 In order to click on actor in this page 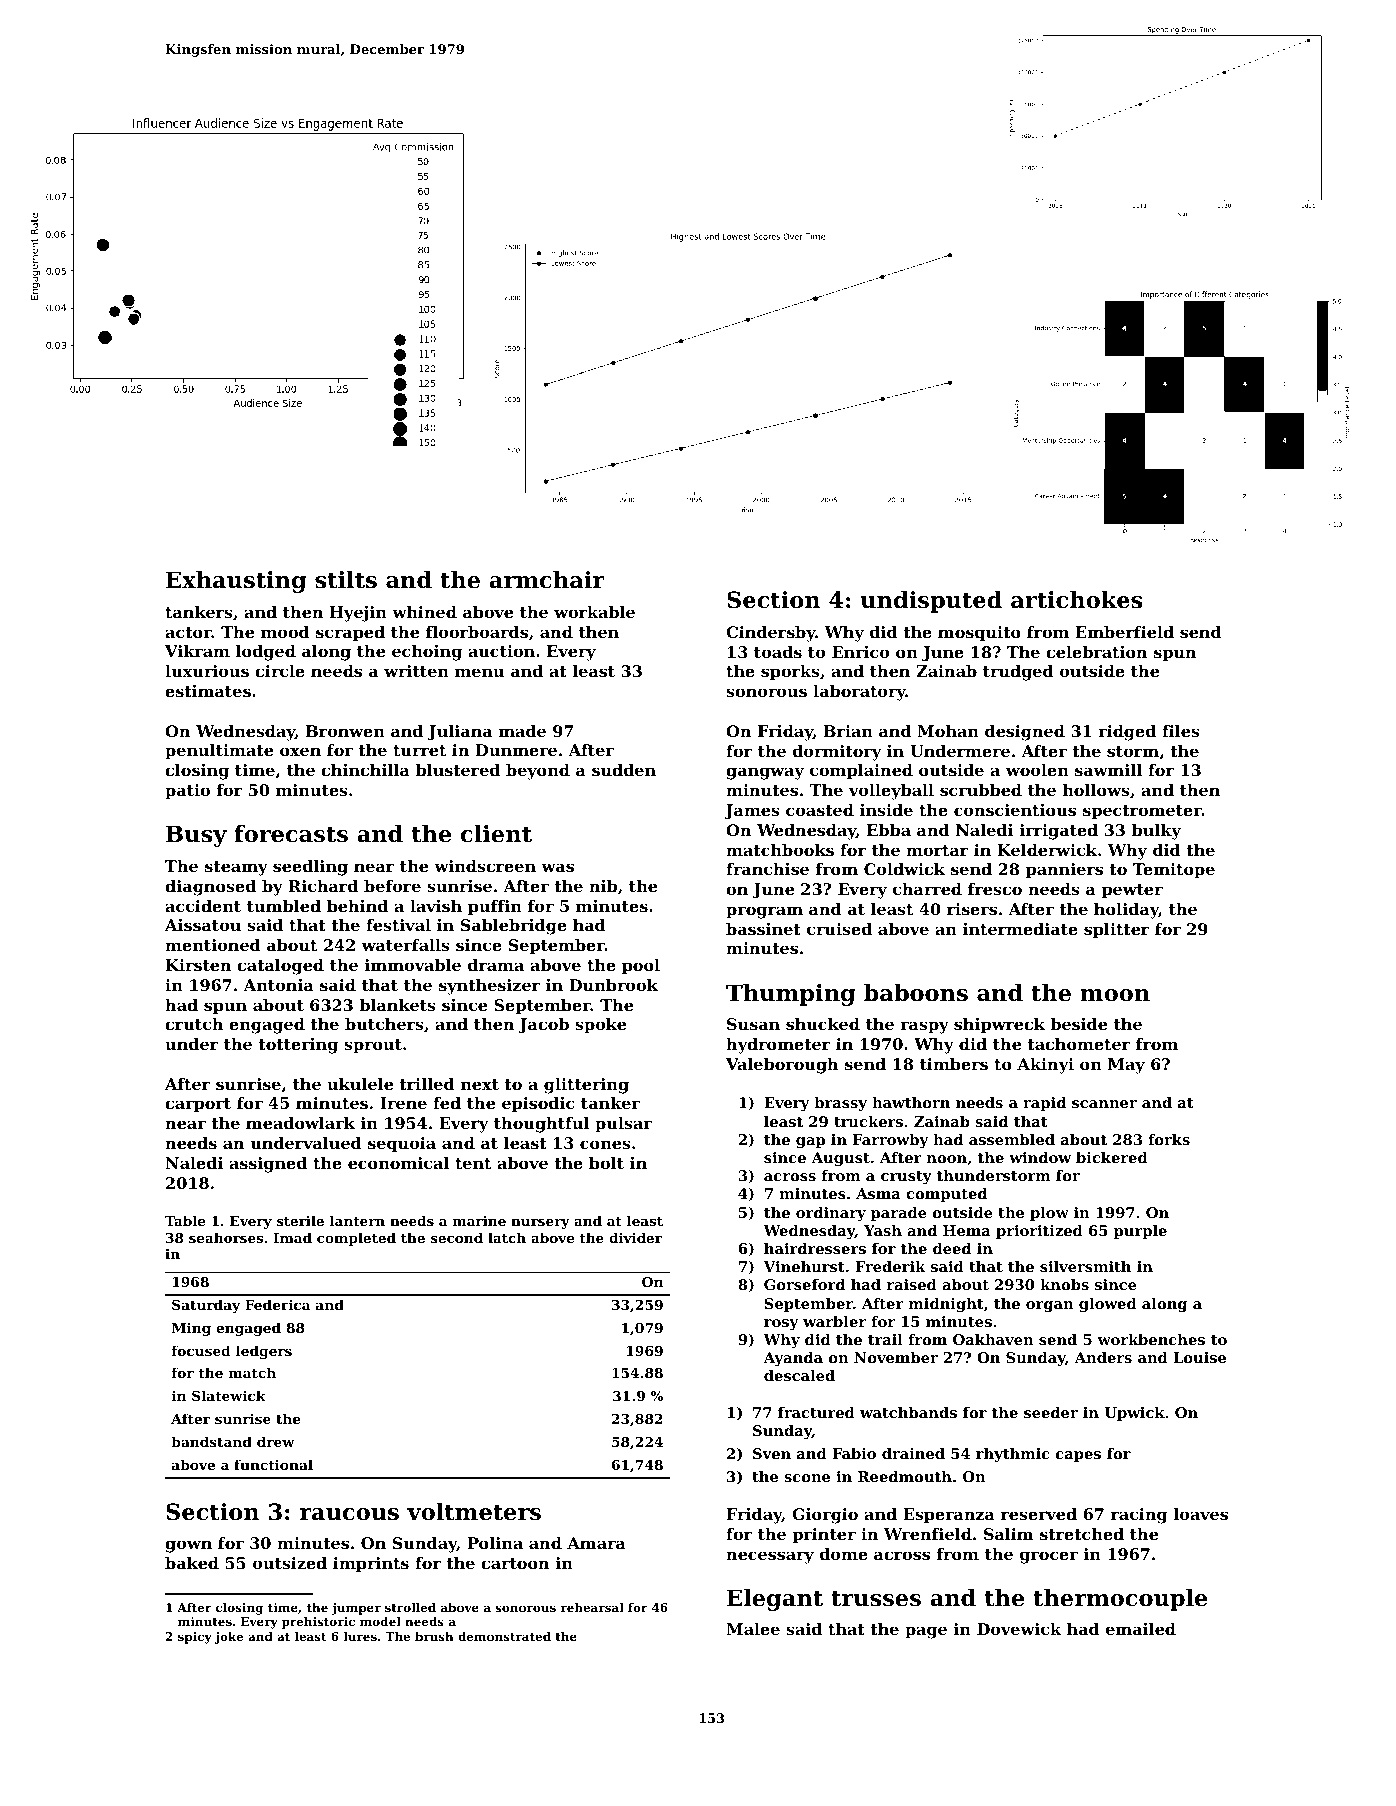, I will do `click(188, 632)`.
